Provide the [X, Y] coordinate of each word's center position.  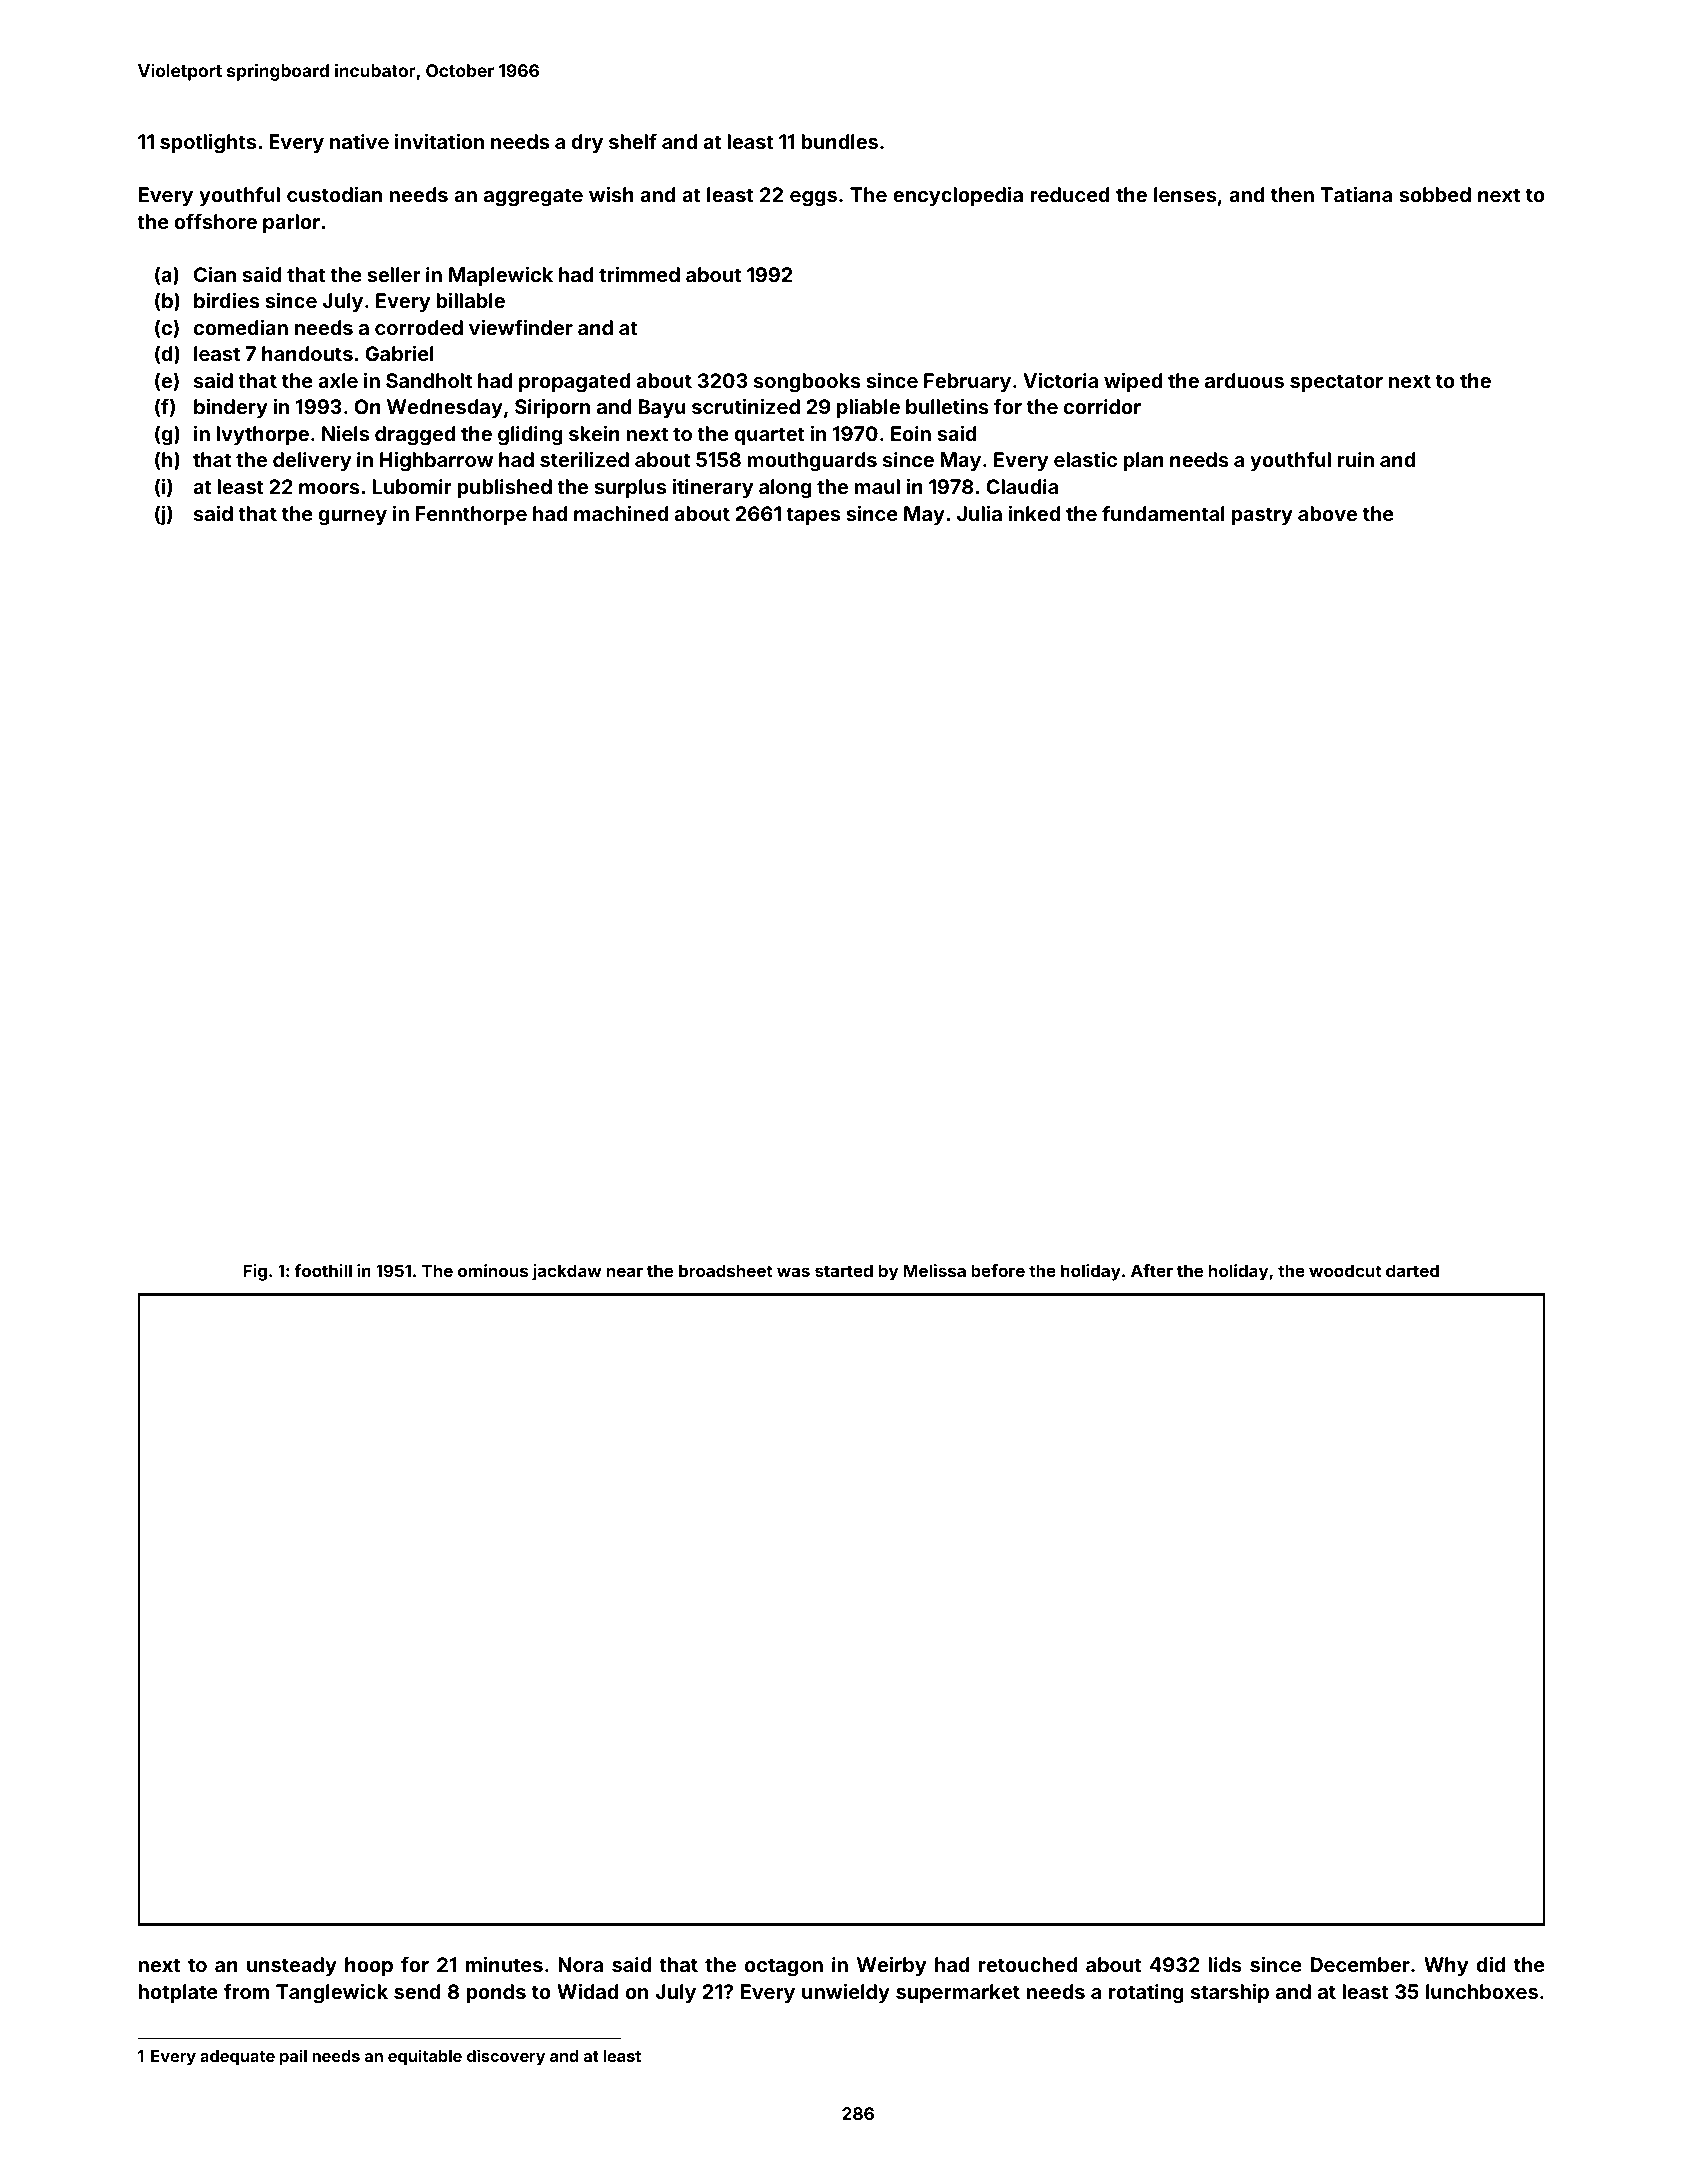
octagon [784, 1967]
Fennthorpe [471, 515]
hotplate [178, 1993]
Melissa [935, 1270]
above [1327, 513]
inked [1034, 513]
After [1152, 1270]
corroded [419, 327]
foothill [323, 1270]
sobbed [1435, 194]
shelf [633, 141]
